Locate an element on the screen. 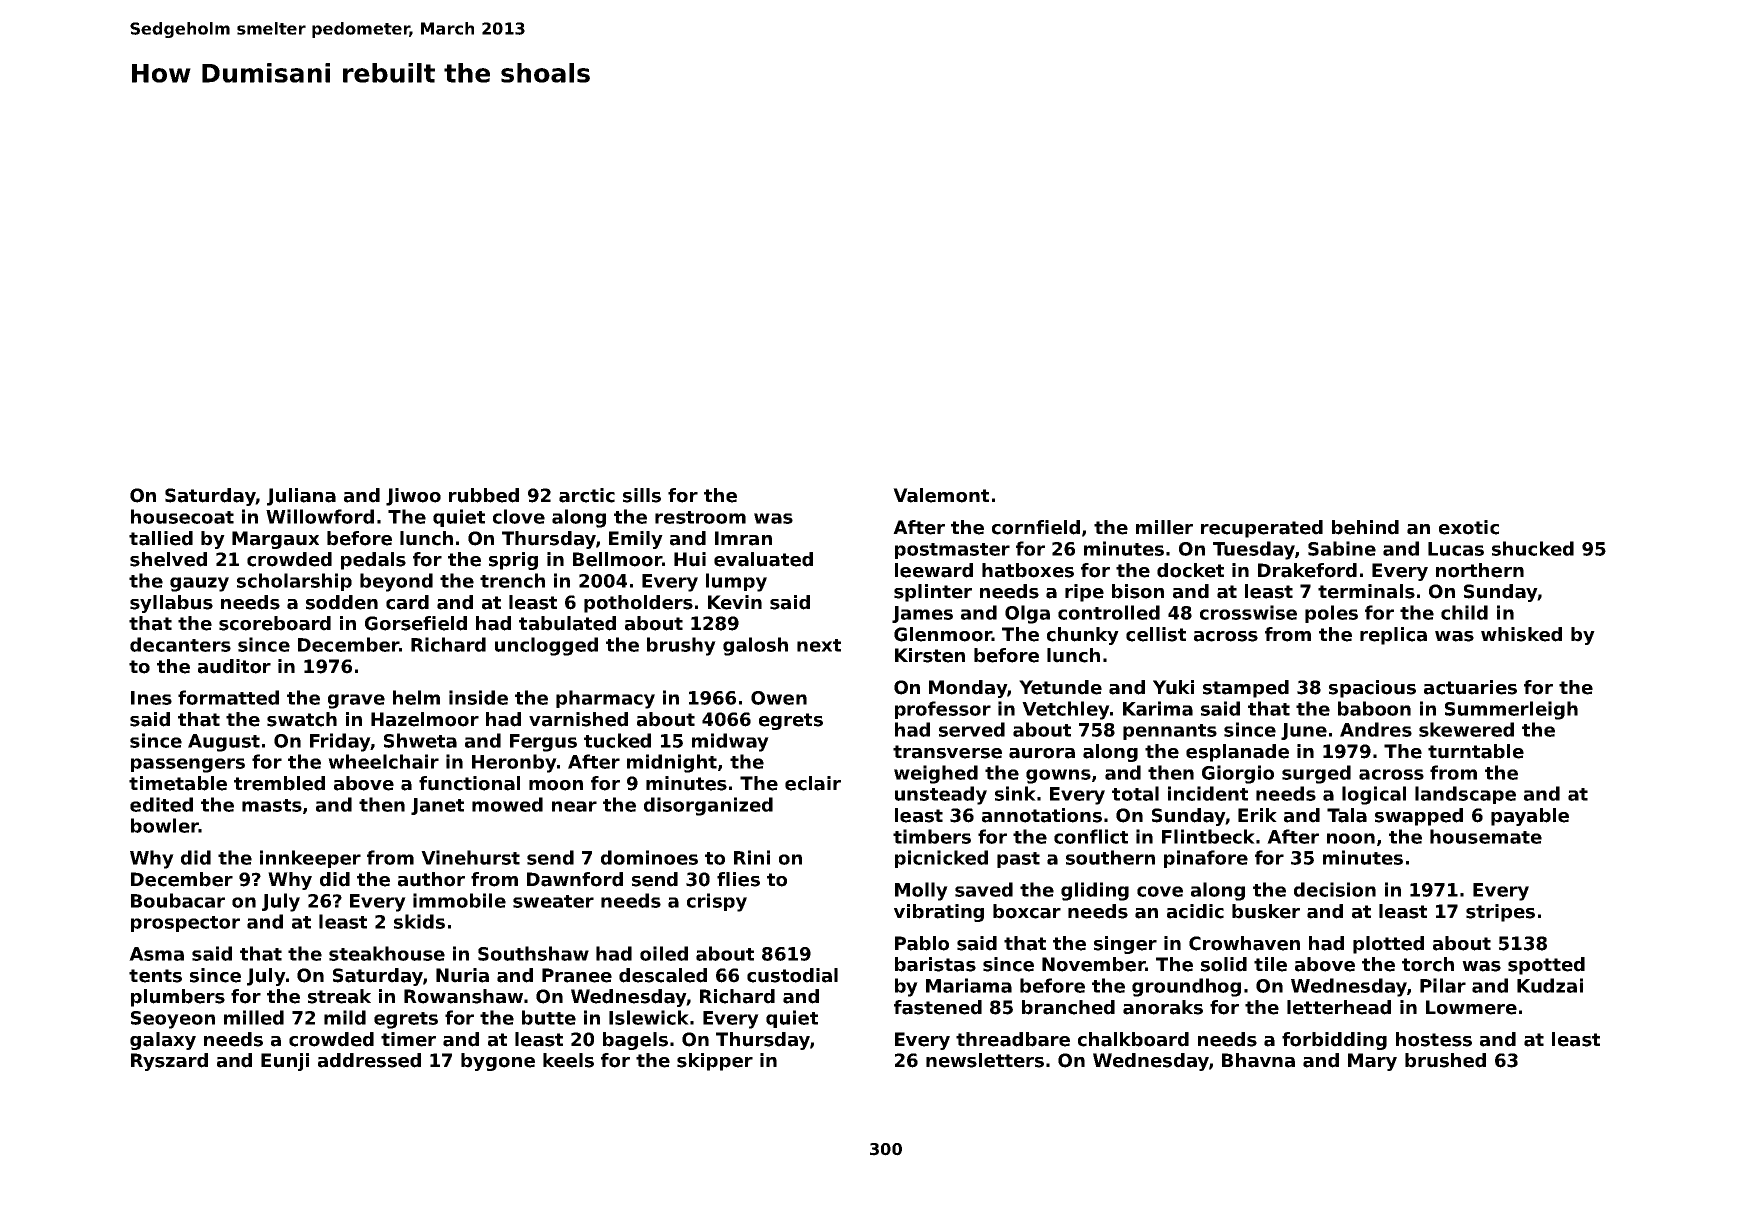  baboon is located at coordinates (1374, 708).
